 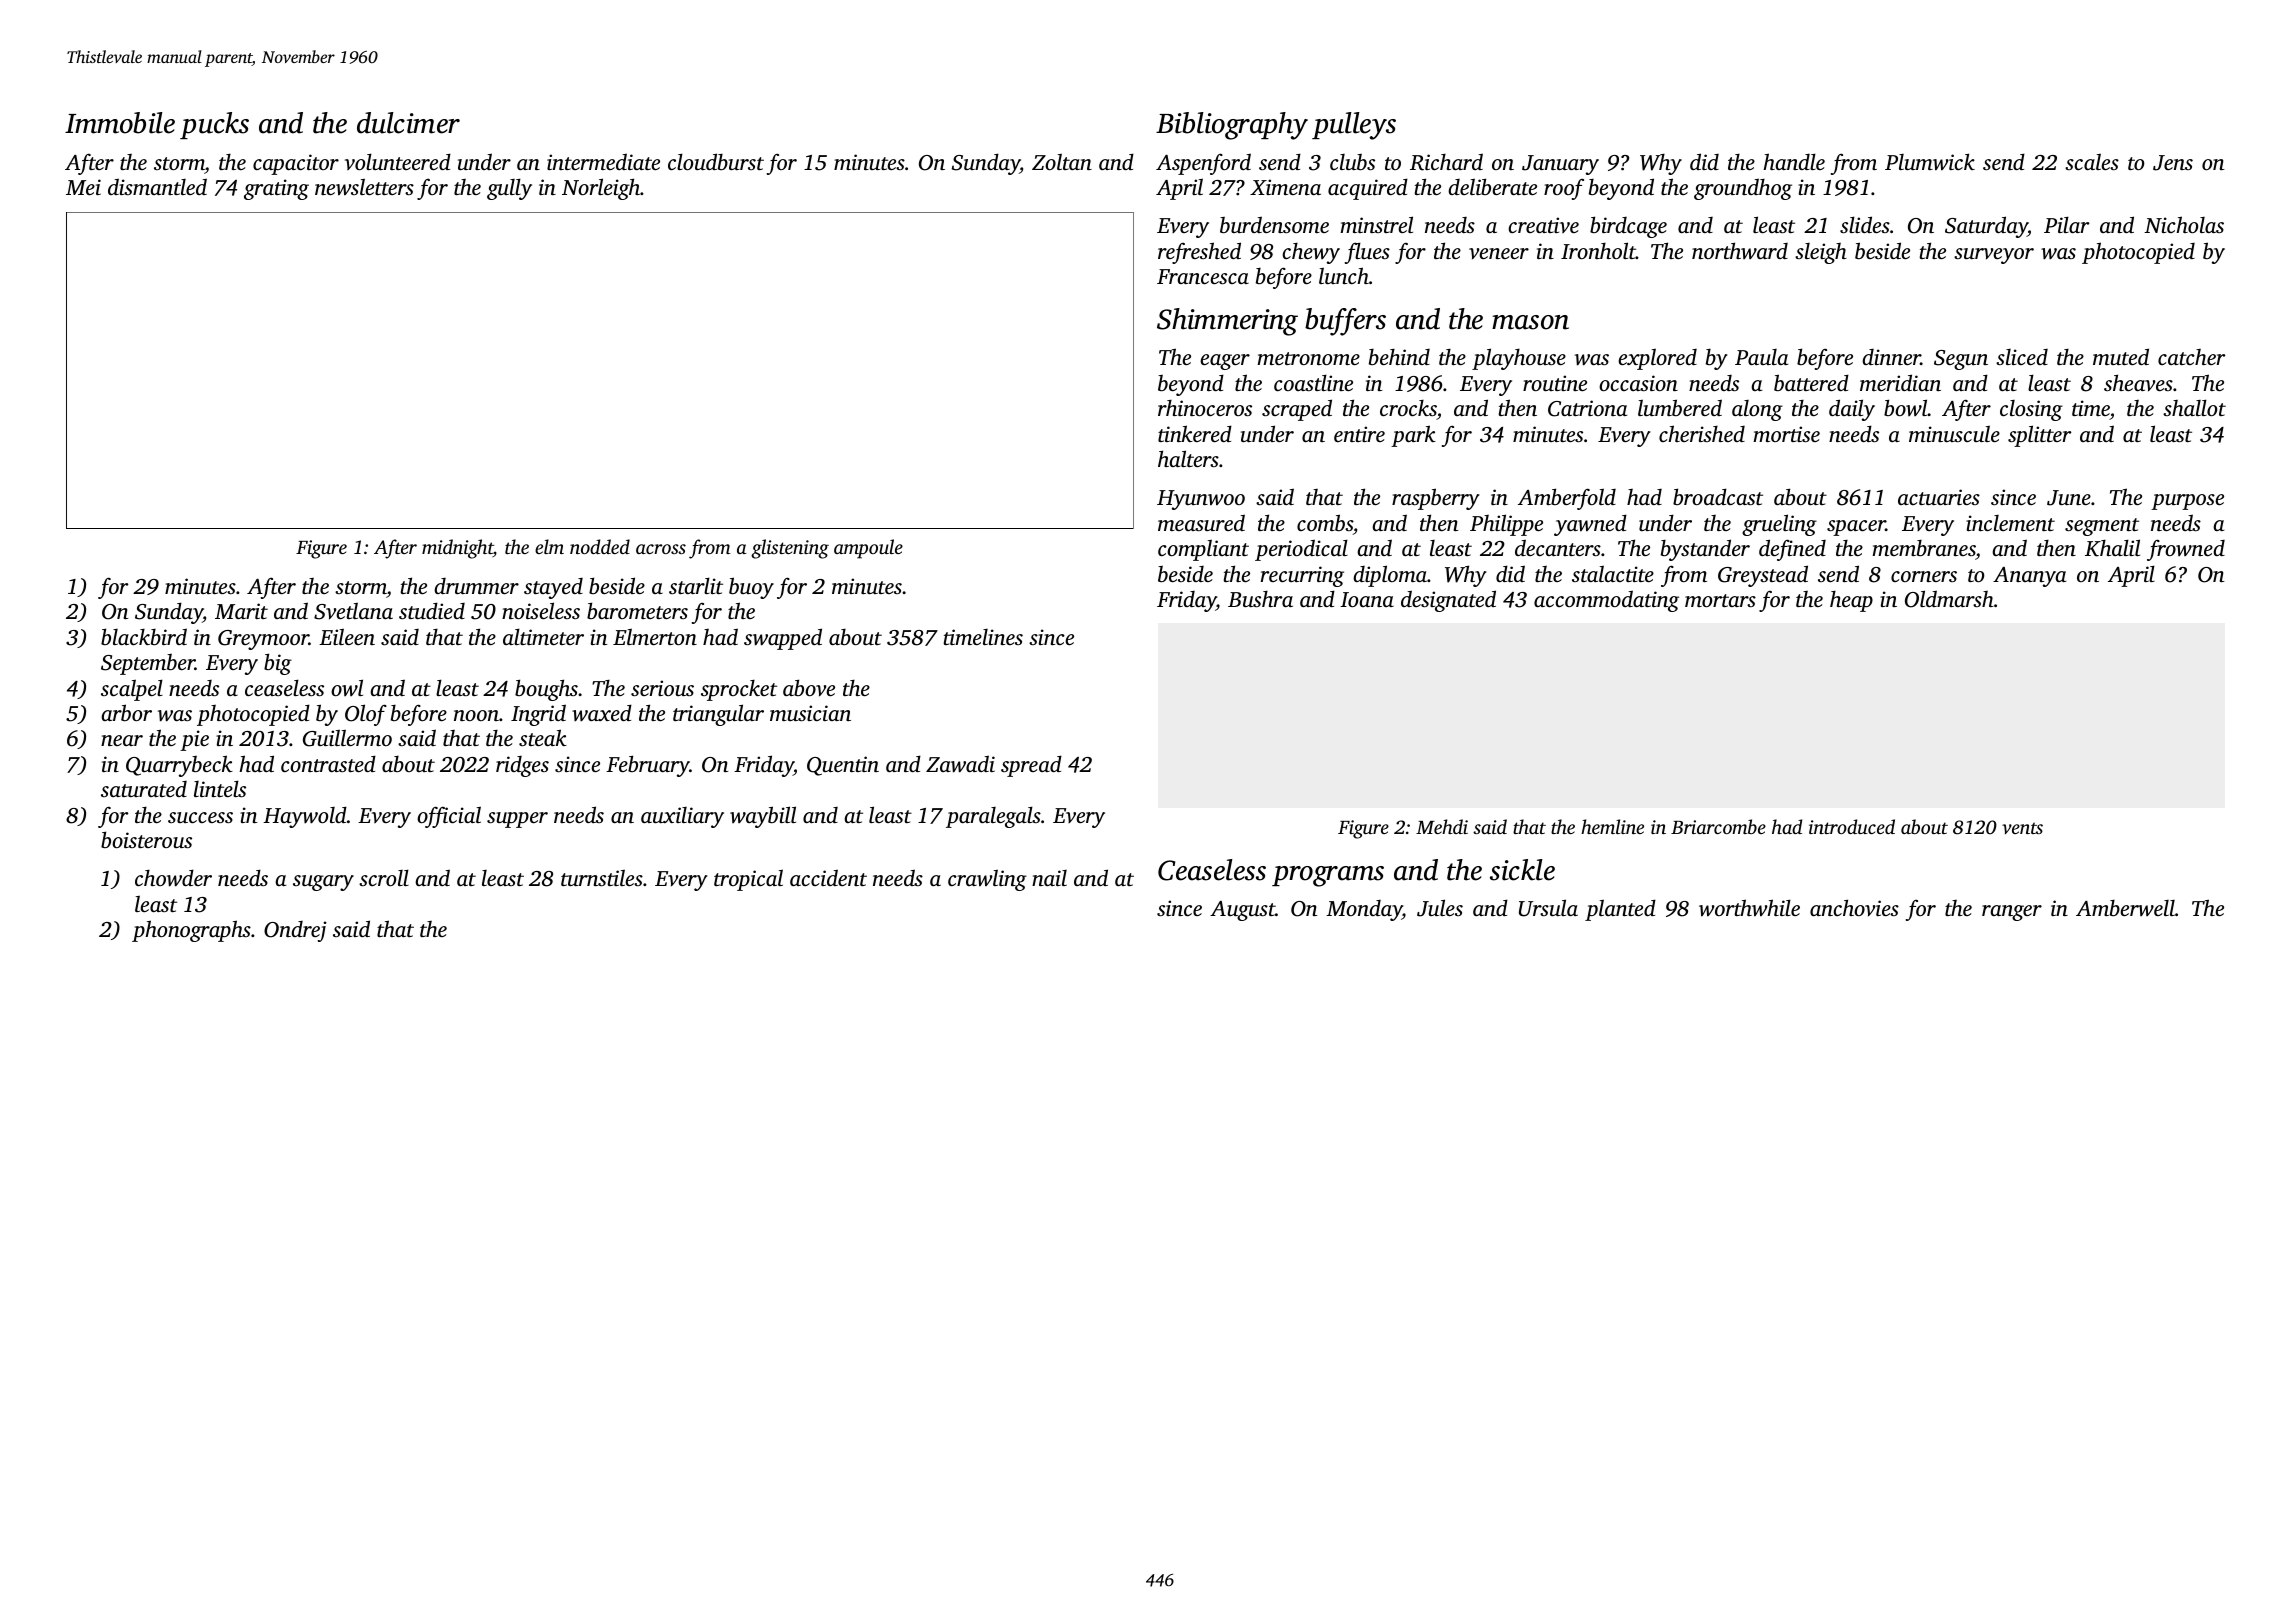 I want to click on measured, so click(x=1201, y=522).
